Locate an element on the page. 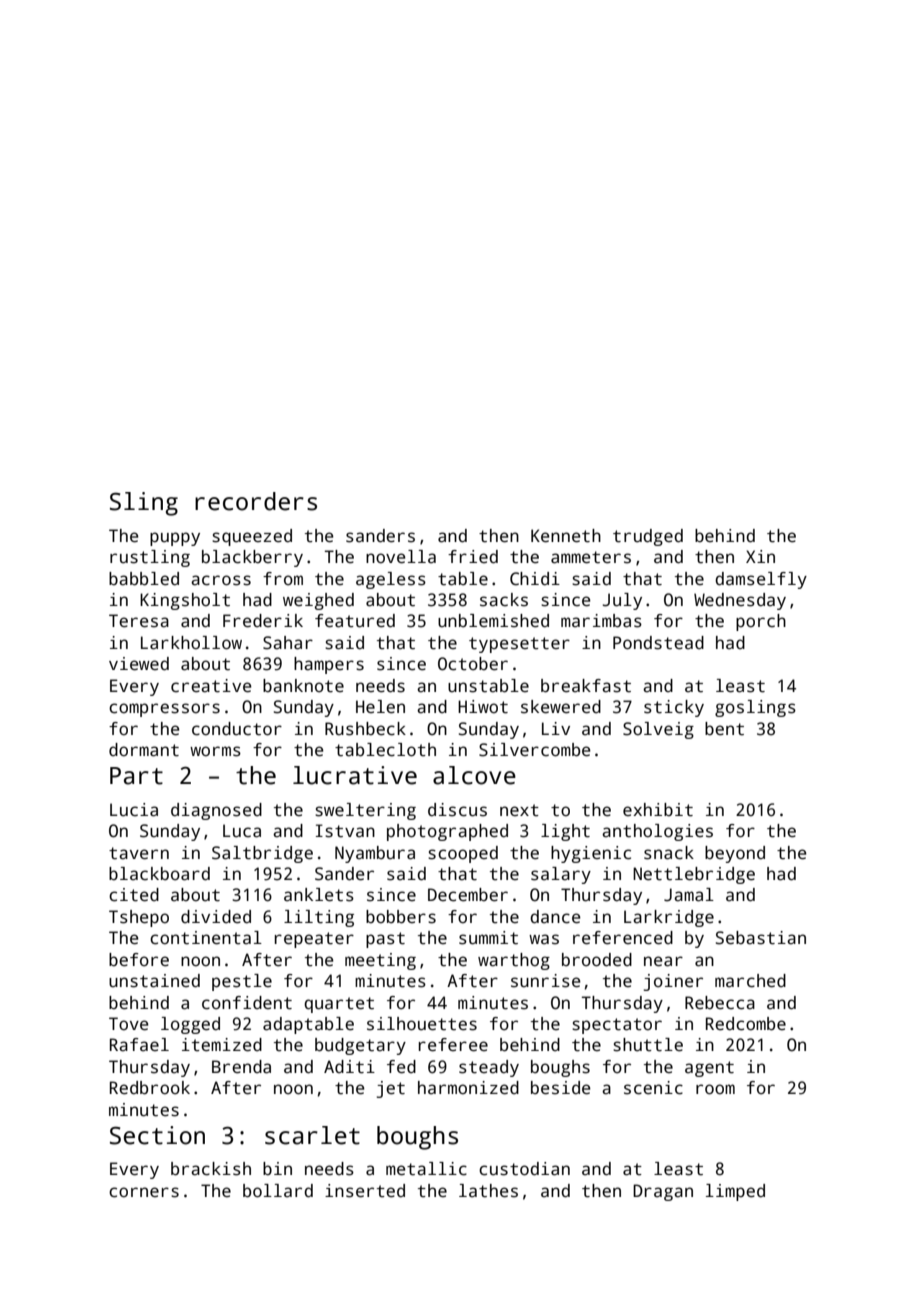 Image resolution: width=924 pixels, height=1314 pixels. bollard is located at coordinates (278, 1191).
